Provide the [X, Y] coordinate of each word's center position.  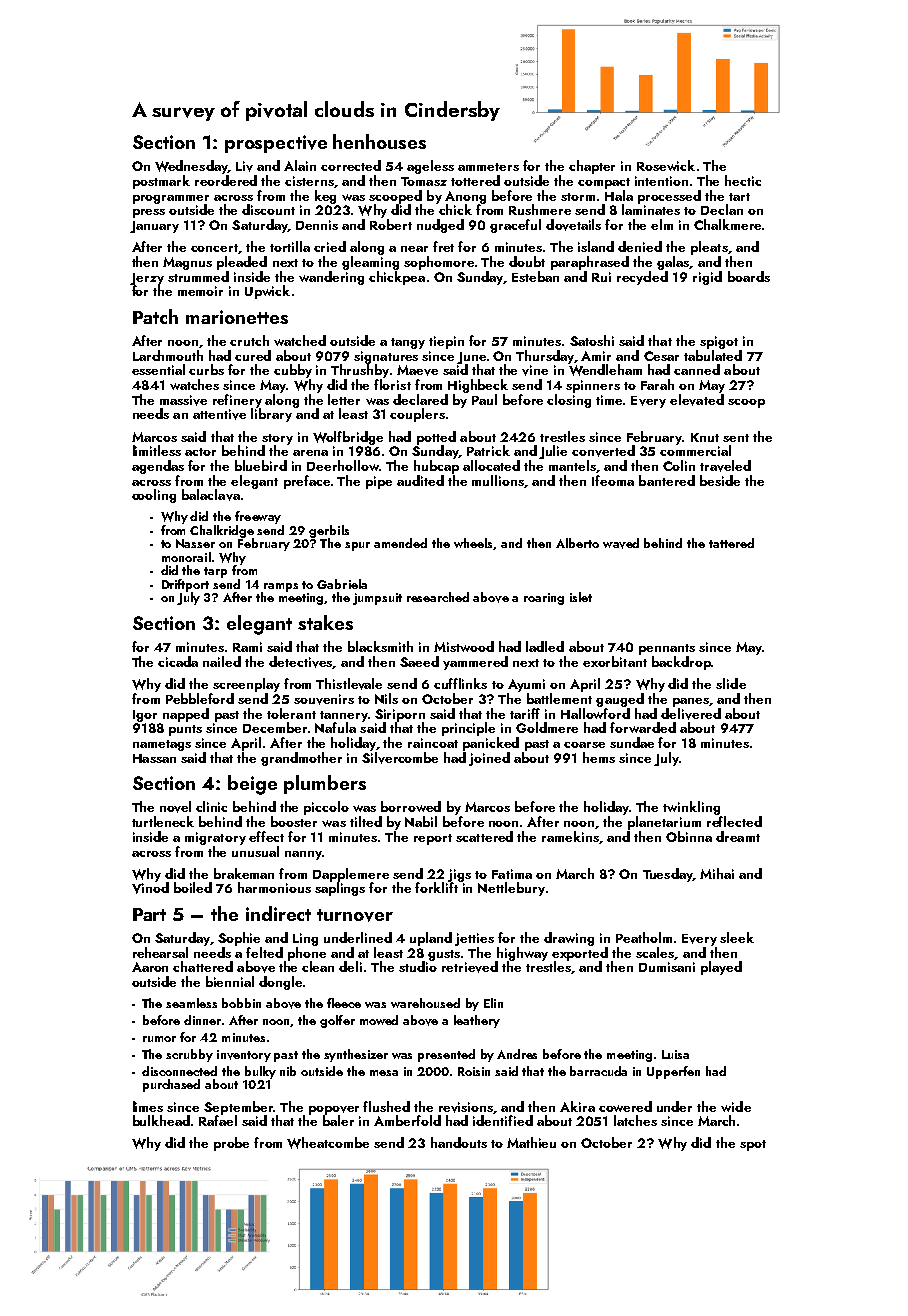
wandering [331, 278]
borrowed [411, 806]
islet [581, 597]
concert [214, 248]
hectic [743, 180]
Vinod [150, 888]
